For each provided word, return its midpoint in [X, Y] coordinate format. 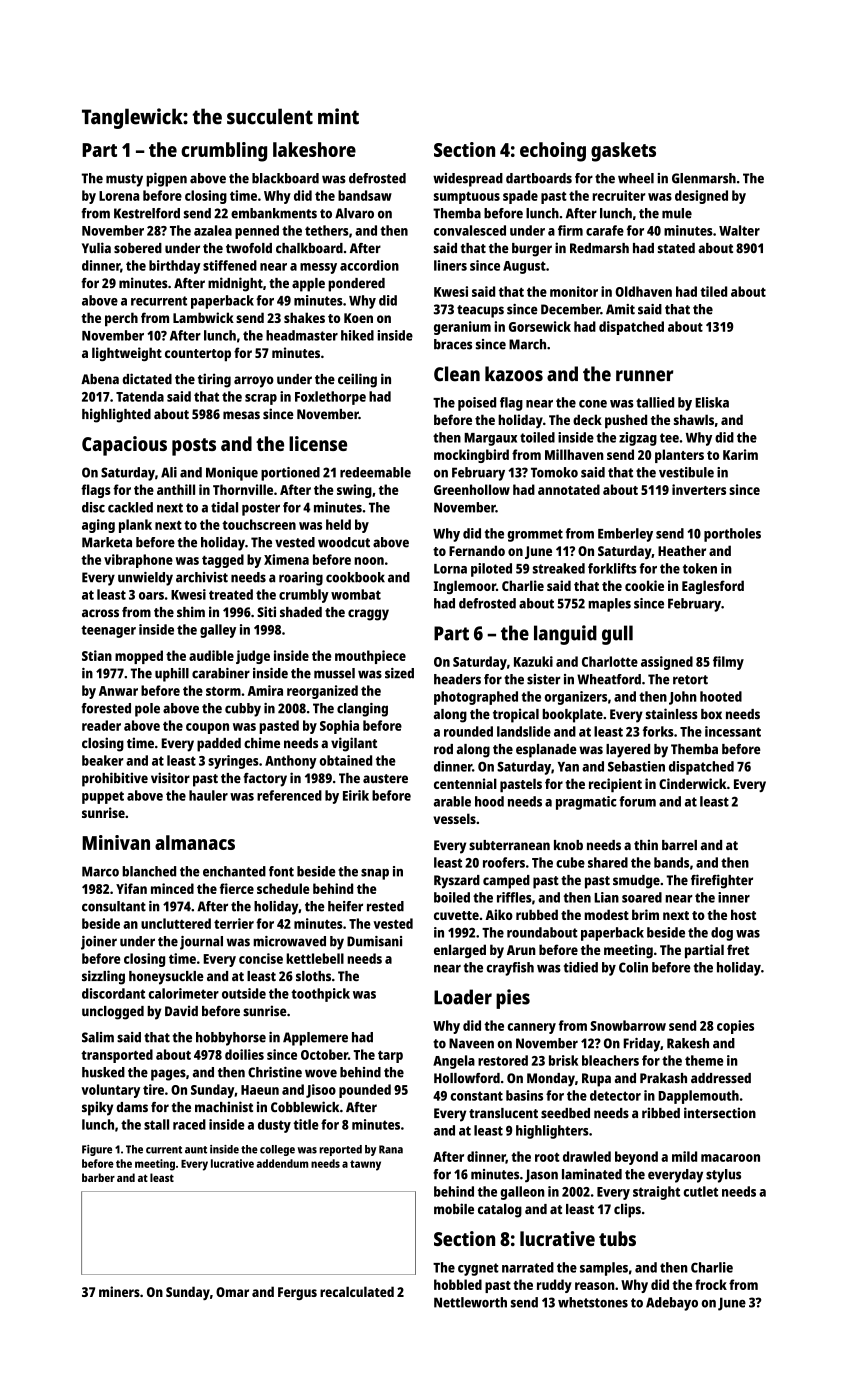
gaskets [623, 152]
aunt [196, 1150]
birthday [175, 267]
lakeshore [314, 149]
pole [147, 710]
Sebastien [636, 766]
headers [457, 679]
